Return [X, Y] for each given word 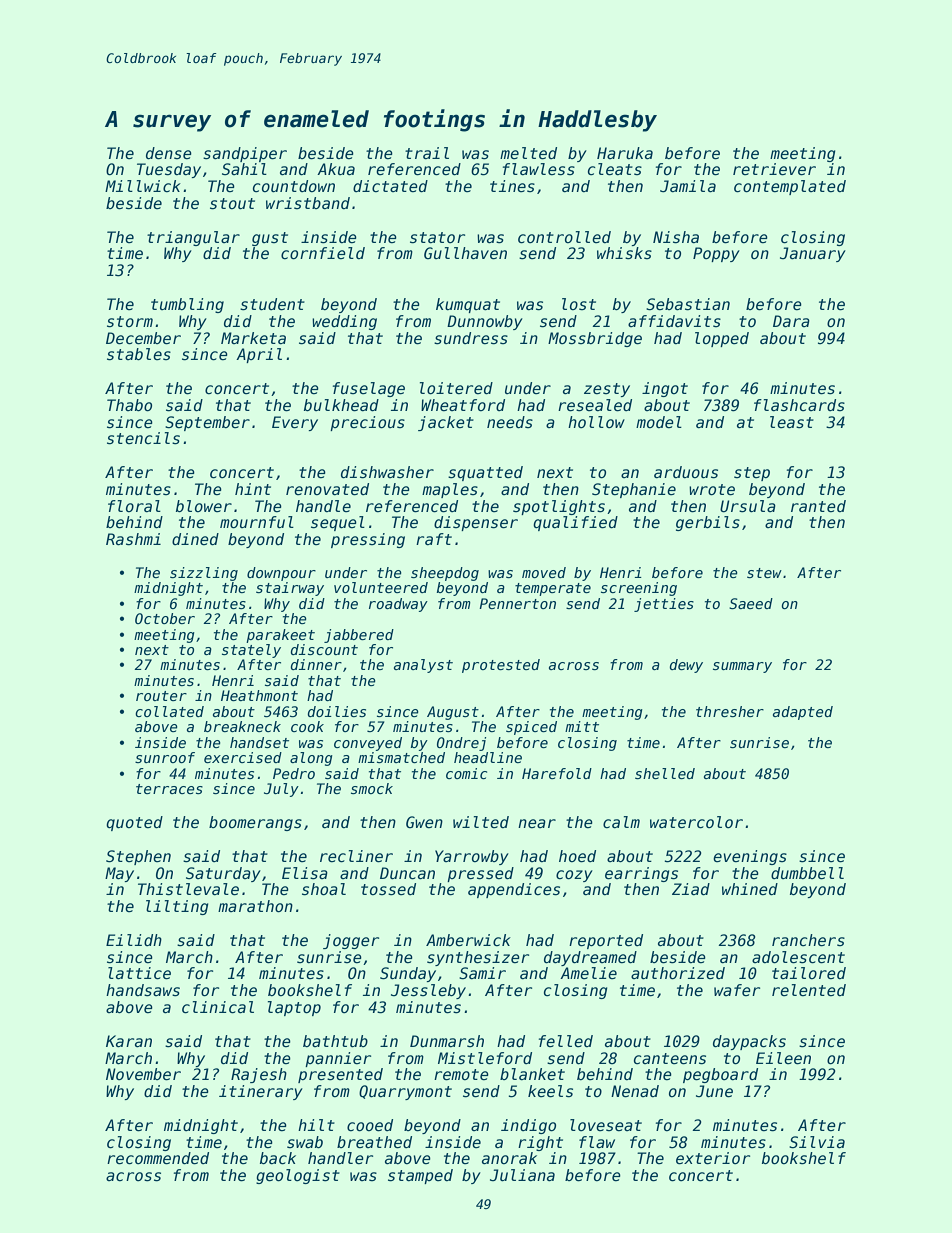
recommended [158, 1158]
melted [528, 153]
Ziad [691, 889]
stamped [420, 1176]
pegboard [720, 1075]
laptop [294, 1008]
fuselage [369, 389]
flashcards [799, 405]
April [259, 355]
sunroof [165, 757]
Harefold [557, 773]
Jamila [688, 186]
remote [461, 1075]
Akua [336, 169]
